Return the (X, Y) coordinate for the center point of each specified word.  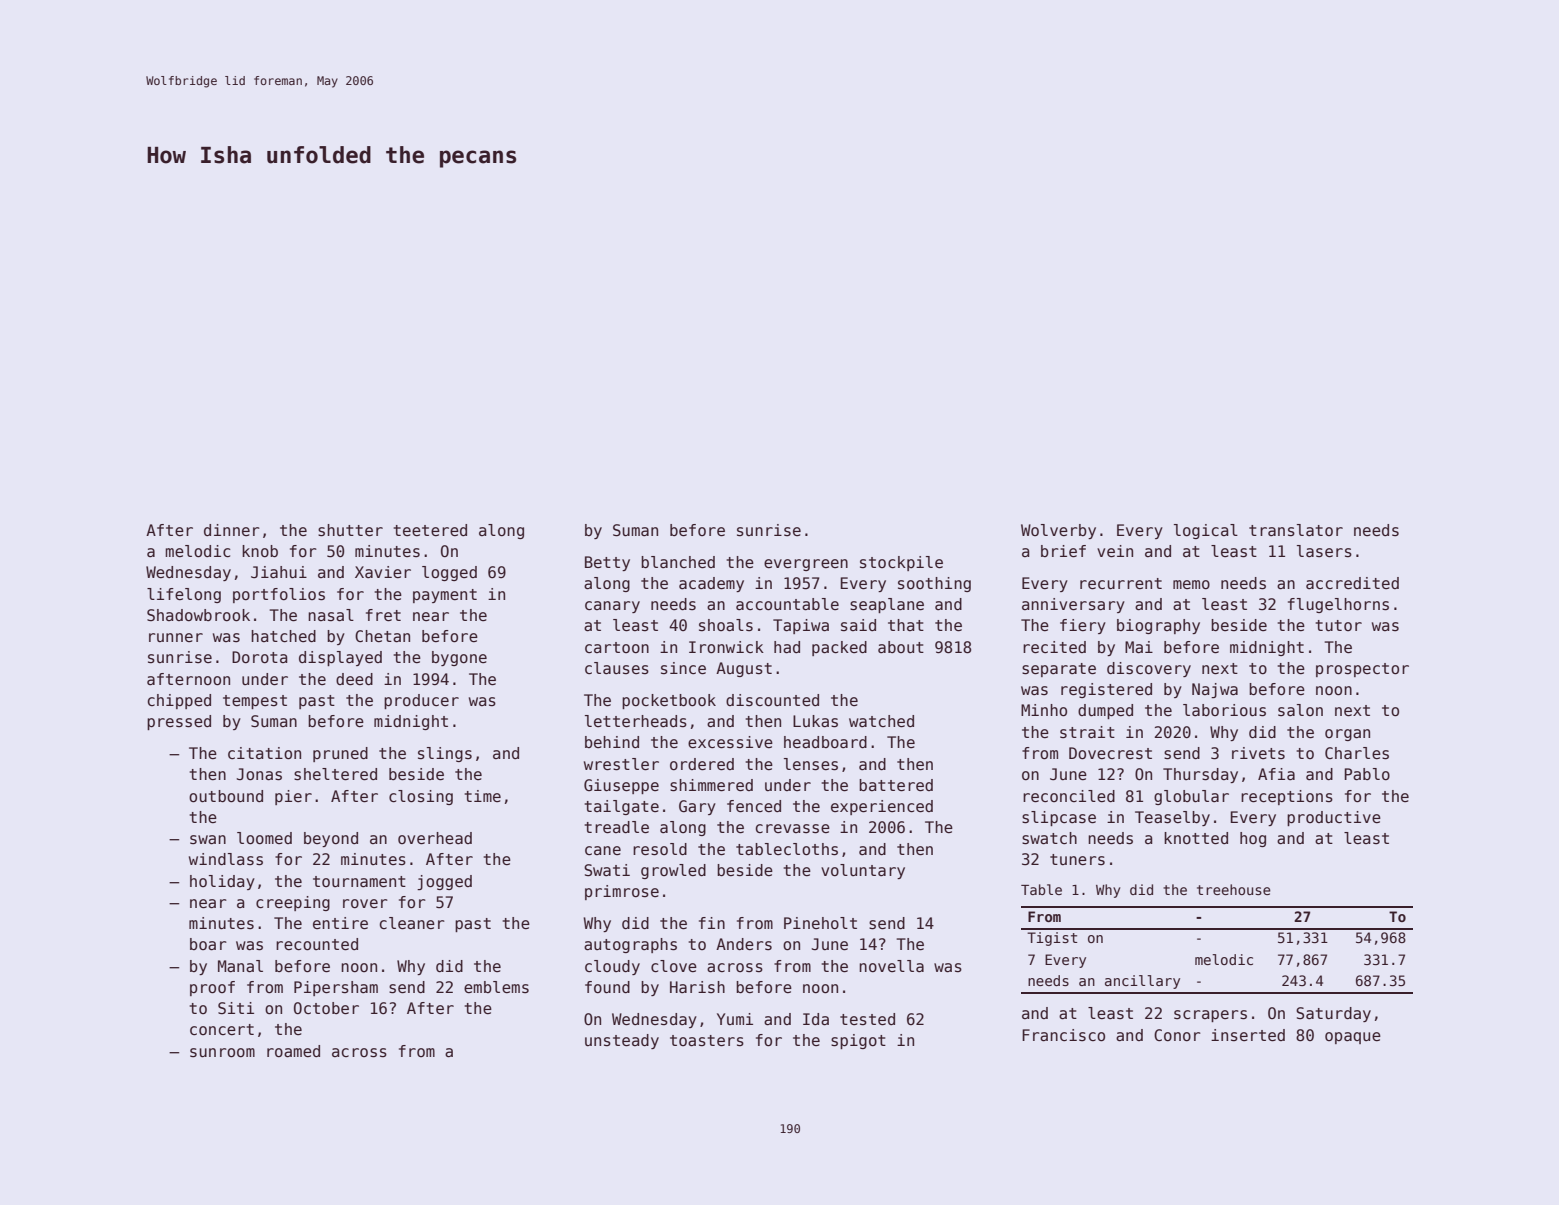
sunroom (222, 1053)
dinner (232, 530)
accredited (1352, 583)
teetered (430, 530)
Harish (697, 987)
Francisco (1063, 1035)
